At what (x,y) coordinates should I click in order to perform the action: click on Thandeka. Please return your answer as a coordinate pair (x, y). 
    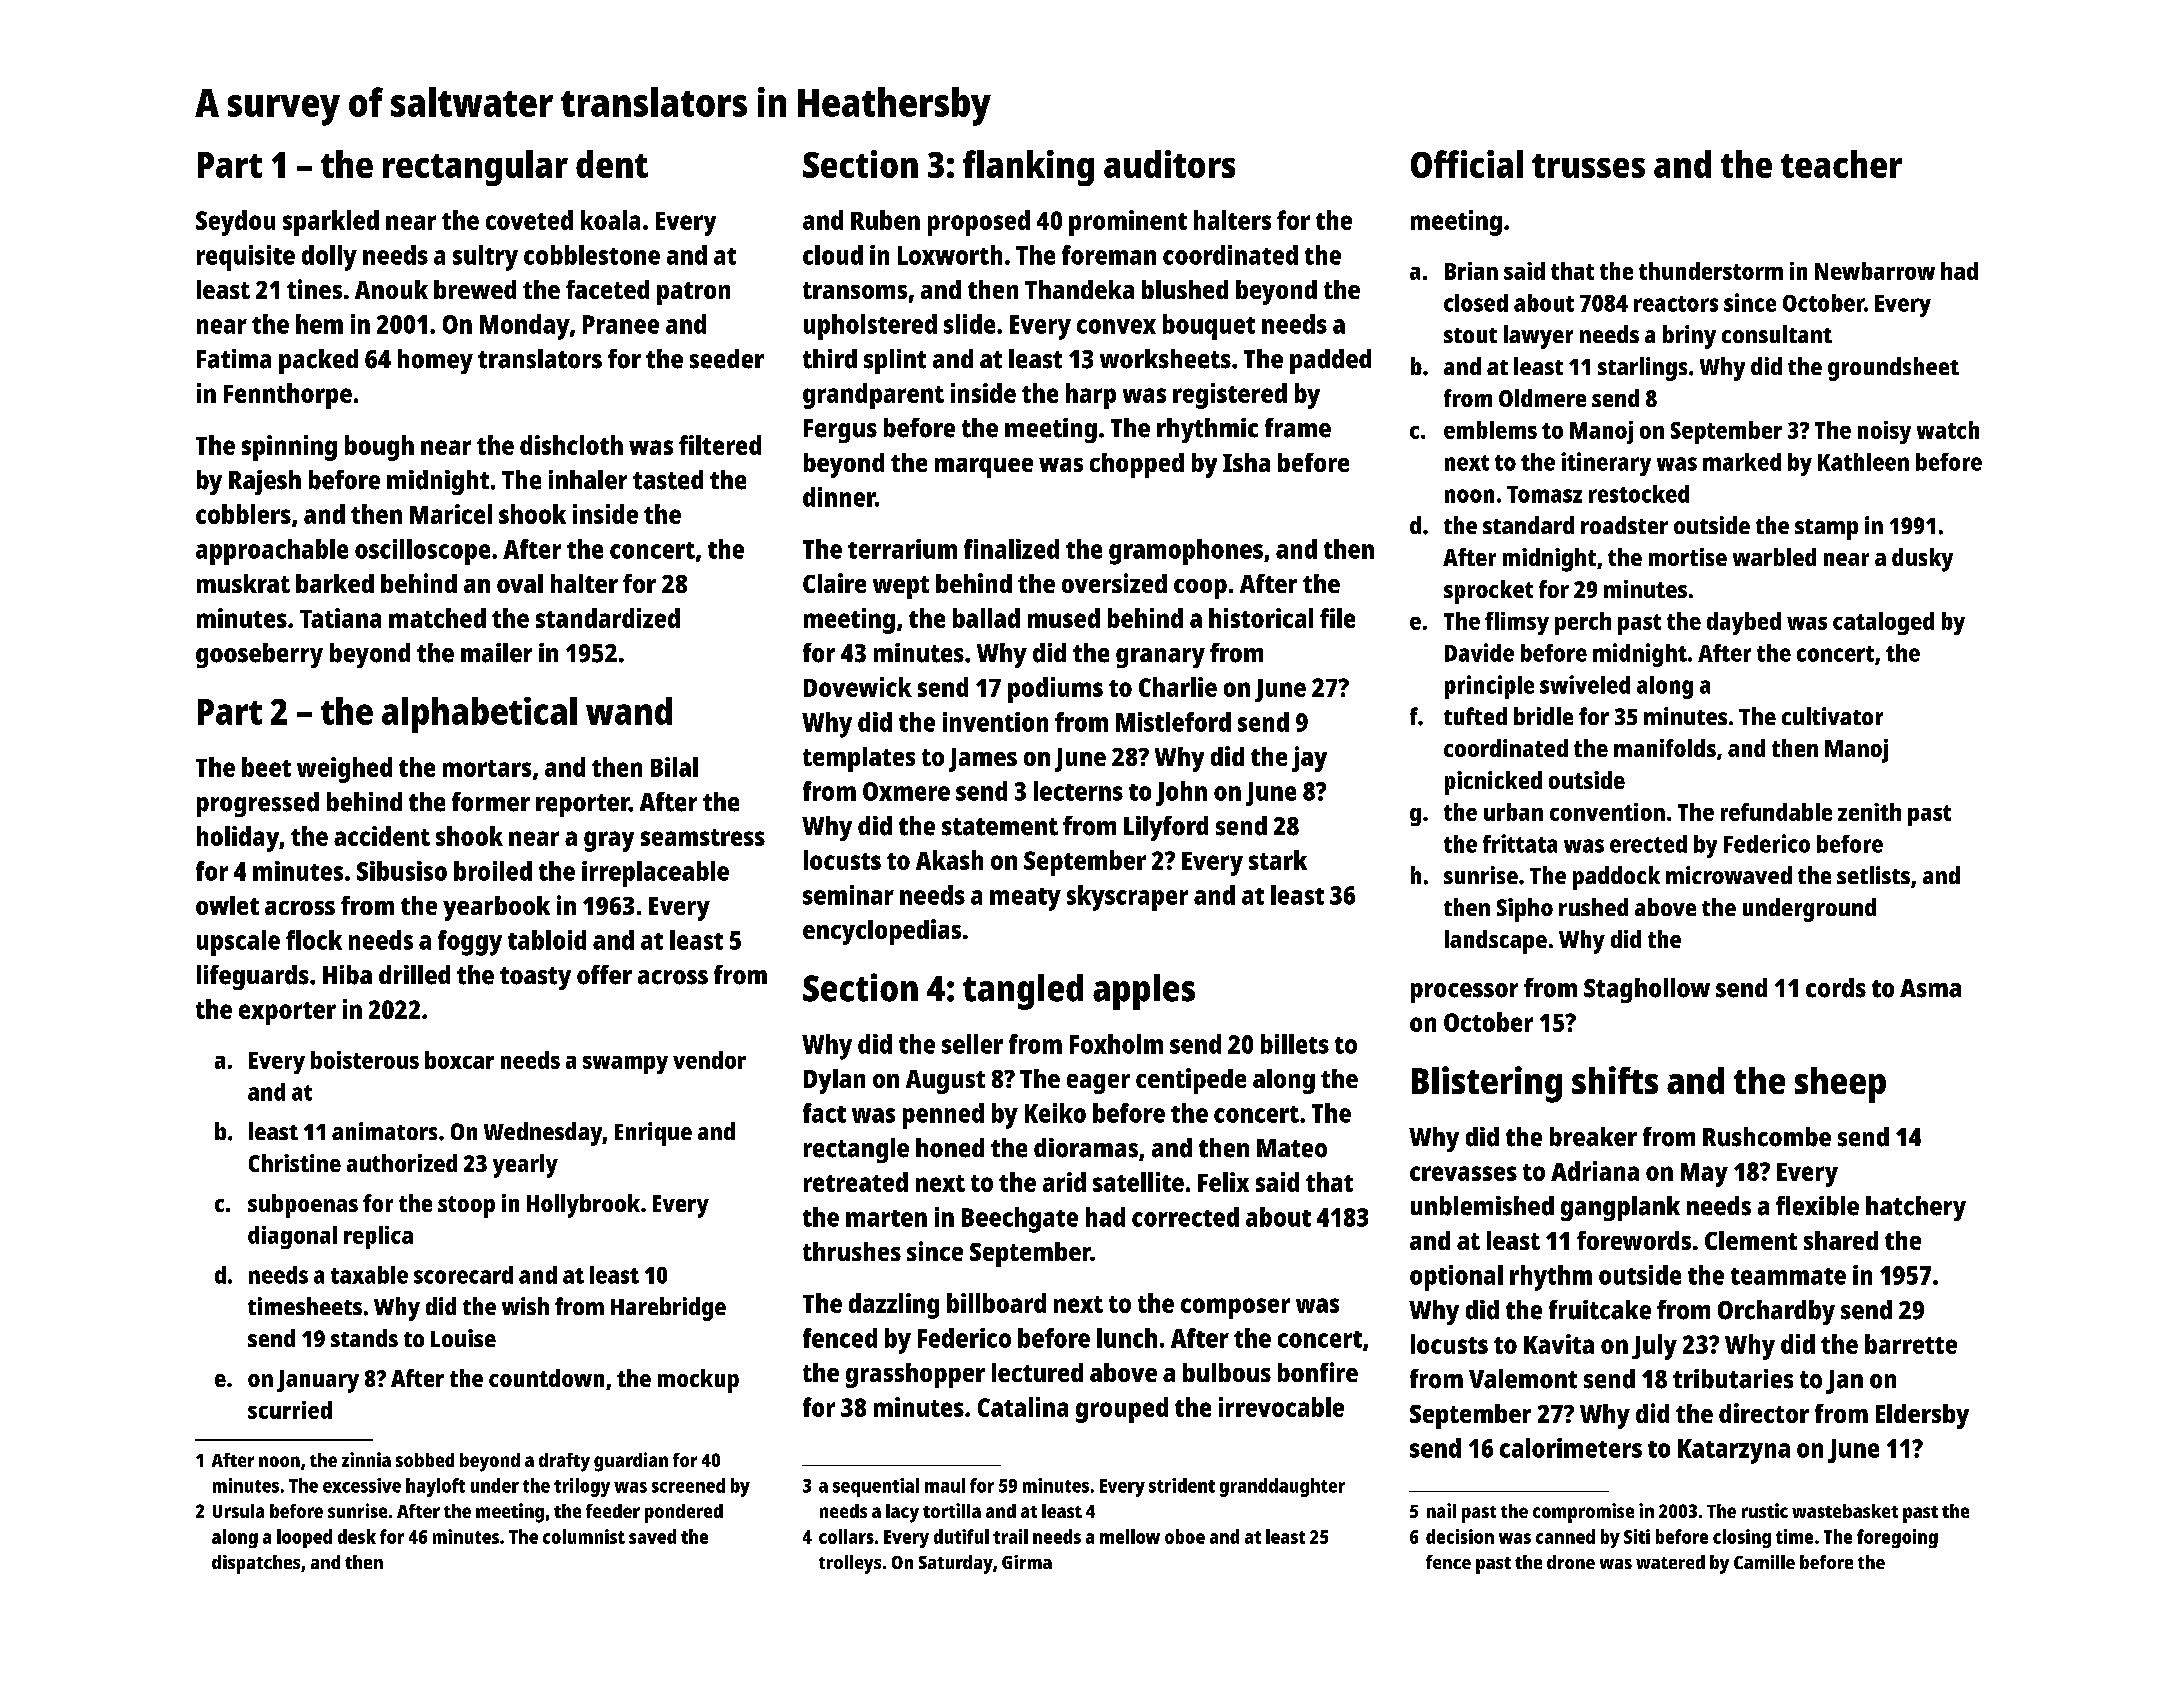
    Looking at the image, I should click on (1079, 289).
